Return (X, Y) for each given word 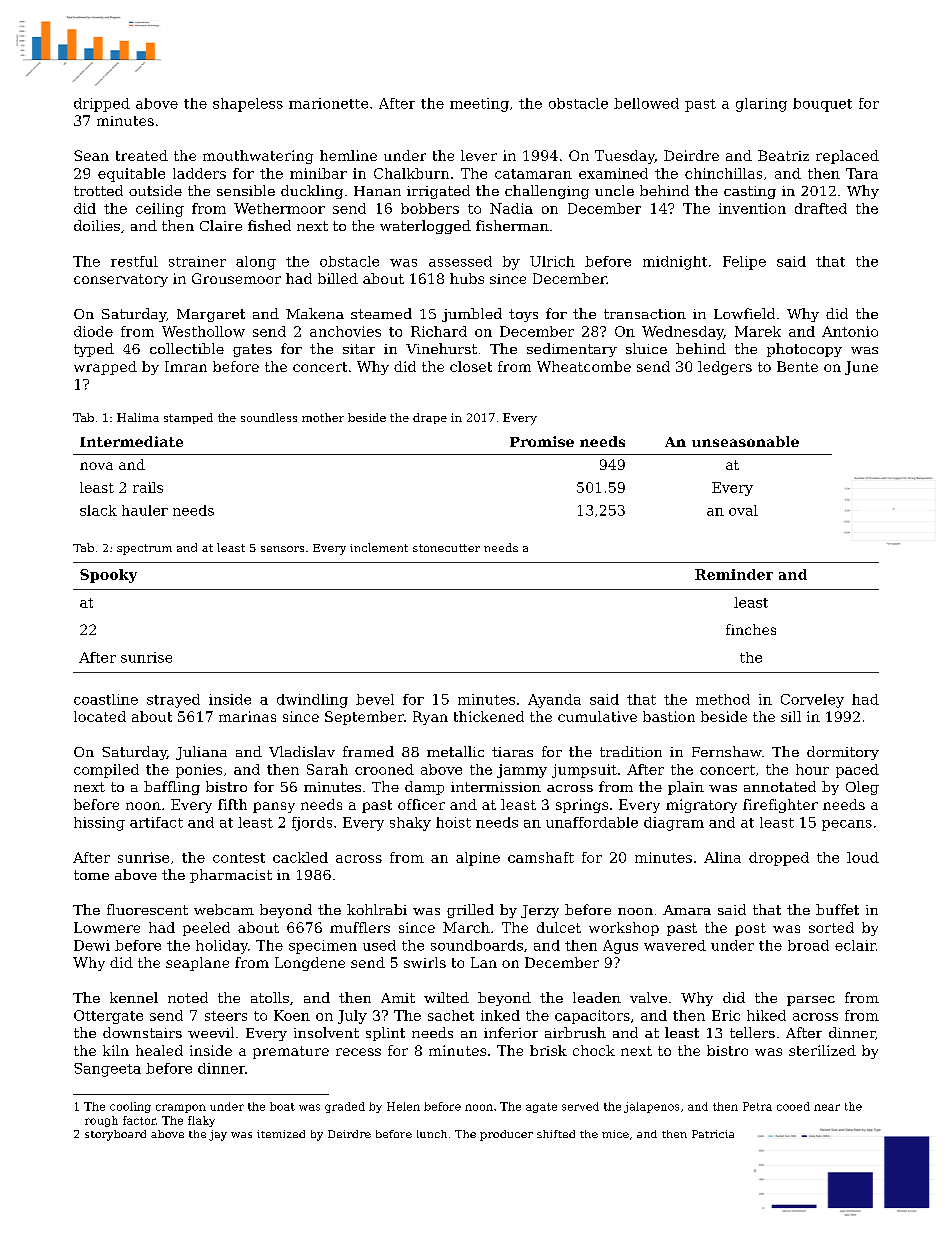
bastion (669, 716)
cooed (793, 1106)
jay (218, 1135)
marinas (247, 716)
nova (96, 466)
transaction (645, 314)
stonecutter (446, 548)
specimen (323, 947)
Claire (221, 225)
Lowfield (744, 313)
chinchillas (723, 173)
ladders (199, 173)
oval (743, 510)
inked (500, 1015)
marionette (328, 103)
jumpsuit (584, 771)
